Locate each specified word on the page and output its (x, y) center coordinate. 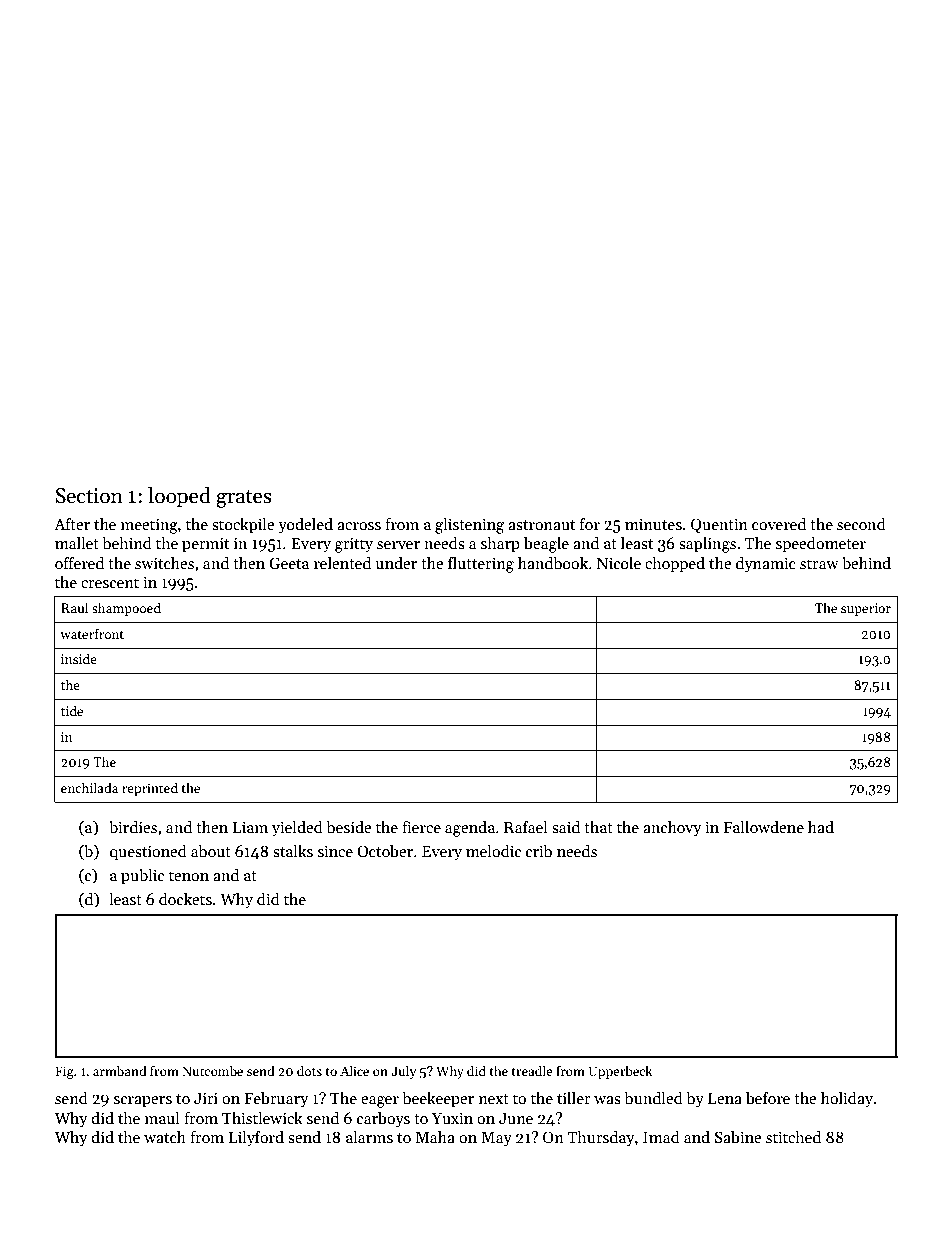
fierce (421, 827)
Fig (64, 1072)
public (142, 876)
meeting (149, 526)
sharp (500, 545)
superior (866, 609)
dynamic (766, 564)
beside (348, 827)
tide (72, 710)
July (403, 1072)
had (821, 827)
